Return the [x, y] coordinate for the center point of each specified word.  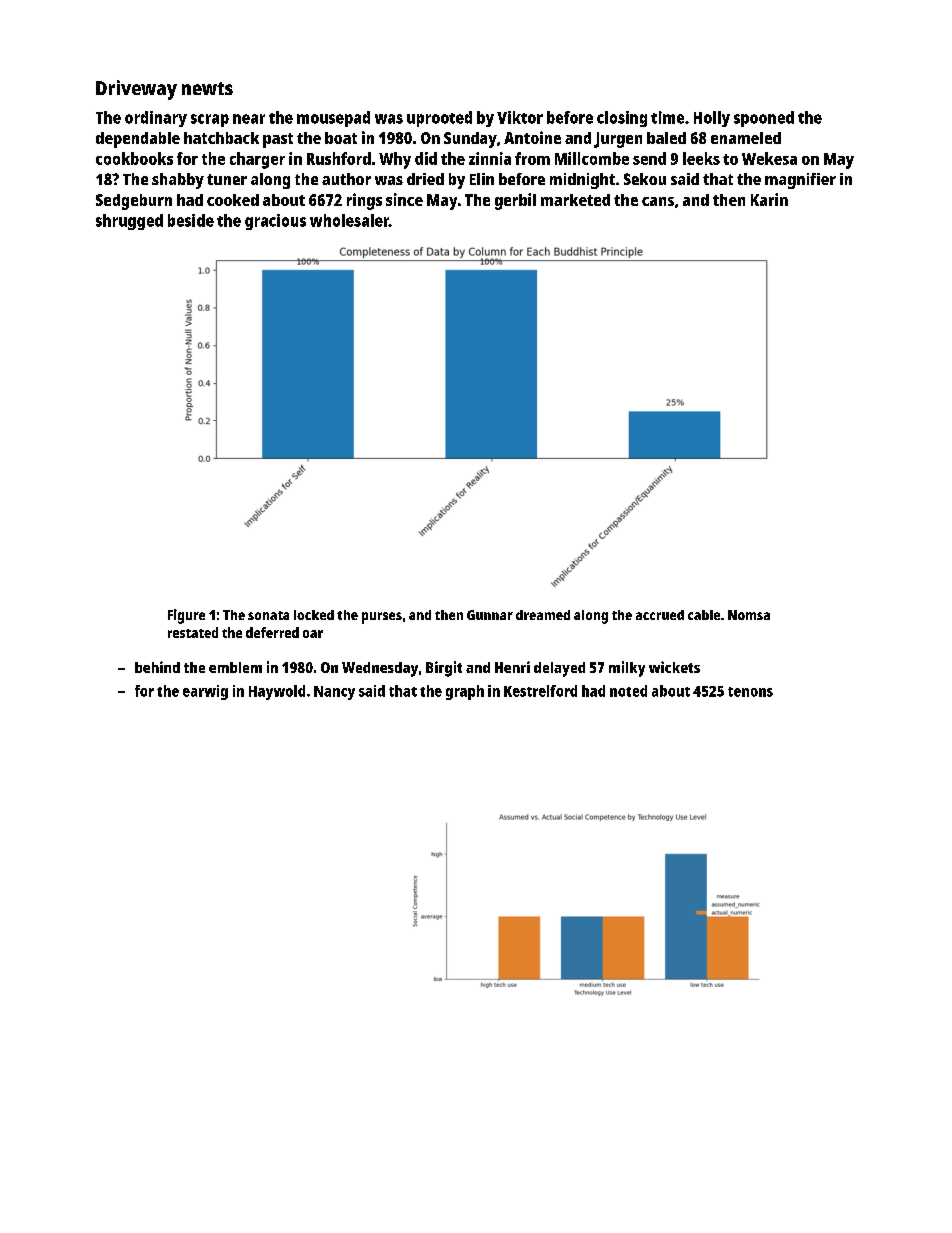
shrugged [129, 222]
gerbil [515, 201]
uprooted [439, 119]
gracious [275, 222]
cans [658, 201]
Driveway [136, 90]
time [667, 117]
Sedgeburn [134, 202]
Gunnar [490, 615]
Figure [186, 616]
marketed [575, 200]
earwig [205, 692]
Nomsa [749, 615]
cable [704, 615]
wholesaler [349, 220]
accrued [660, 615]
